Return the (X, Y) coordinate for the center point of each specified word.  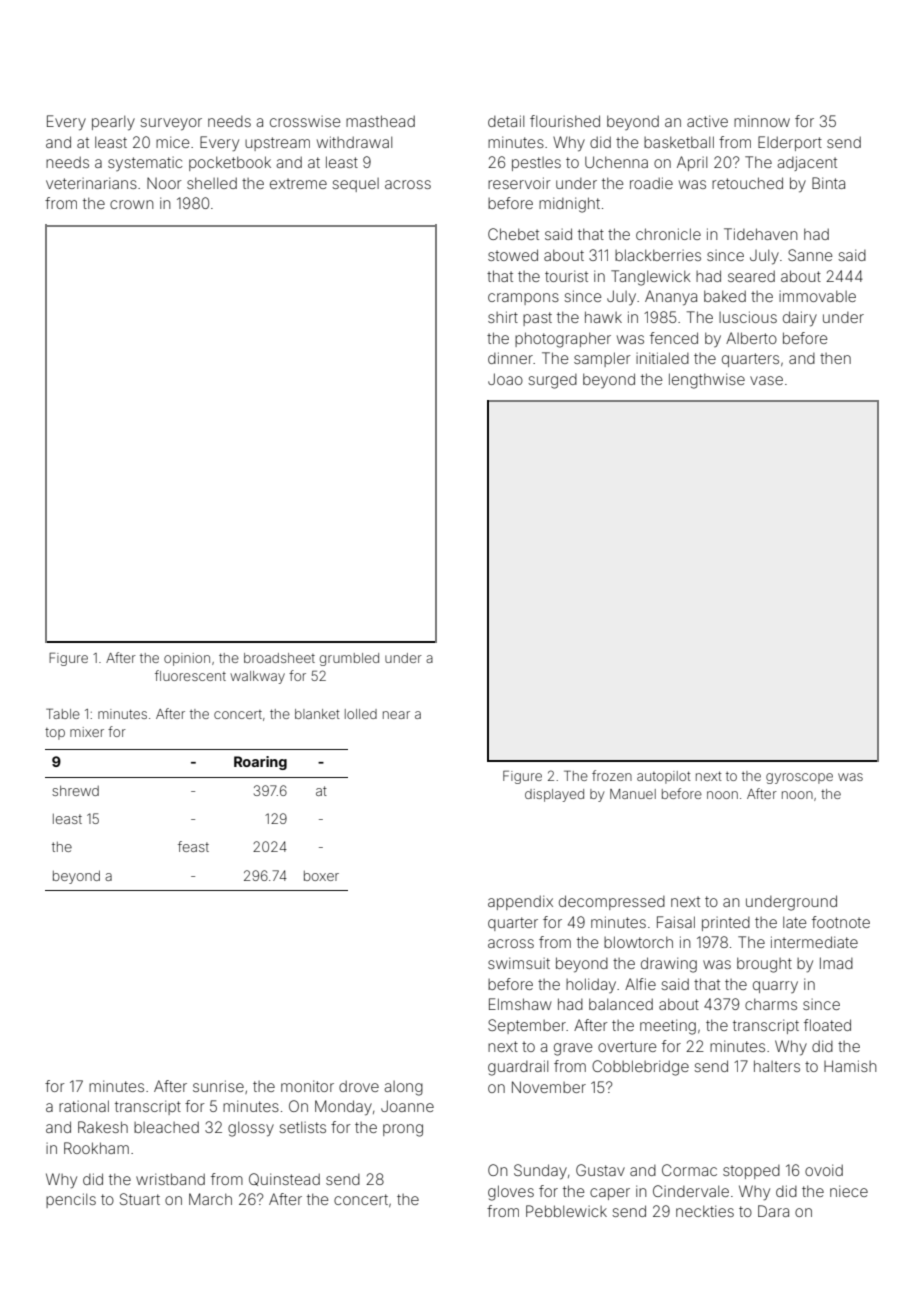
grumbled (349, 659)
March (210, 1199)
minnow (762, 121)
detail (506, 121)
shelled (212, 183)
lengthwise (707, 381)
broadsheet (279, 658)
